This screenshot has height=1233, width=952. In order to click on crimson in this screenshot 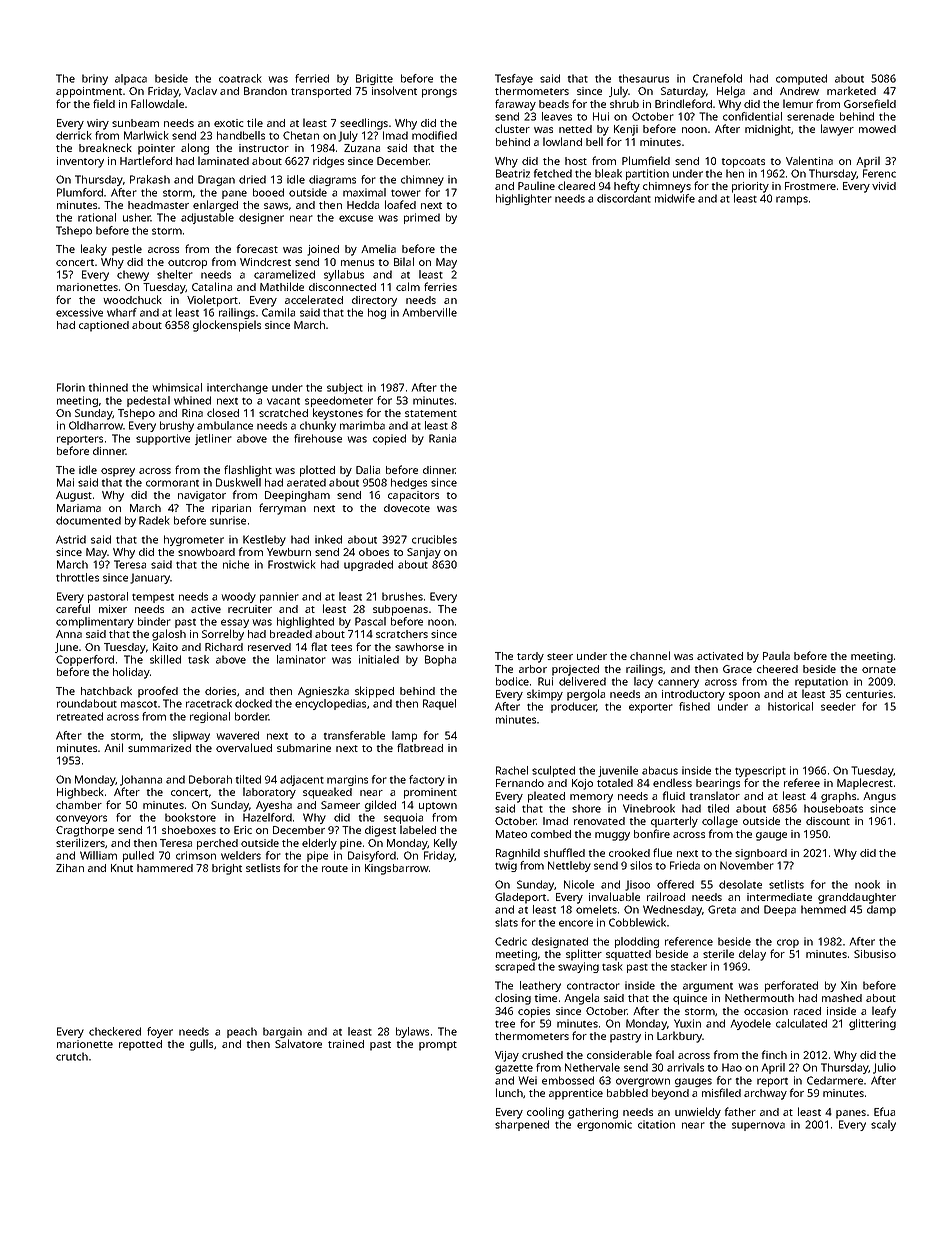, I will do `click(196, 855)`.
